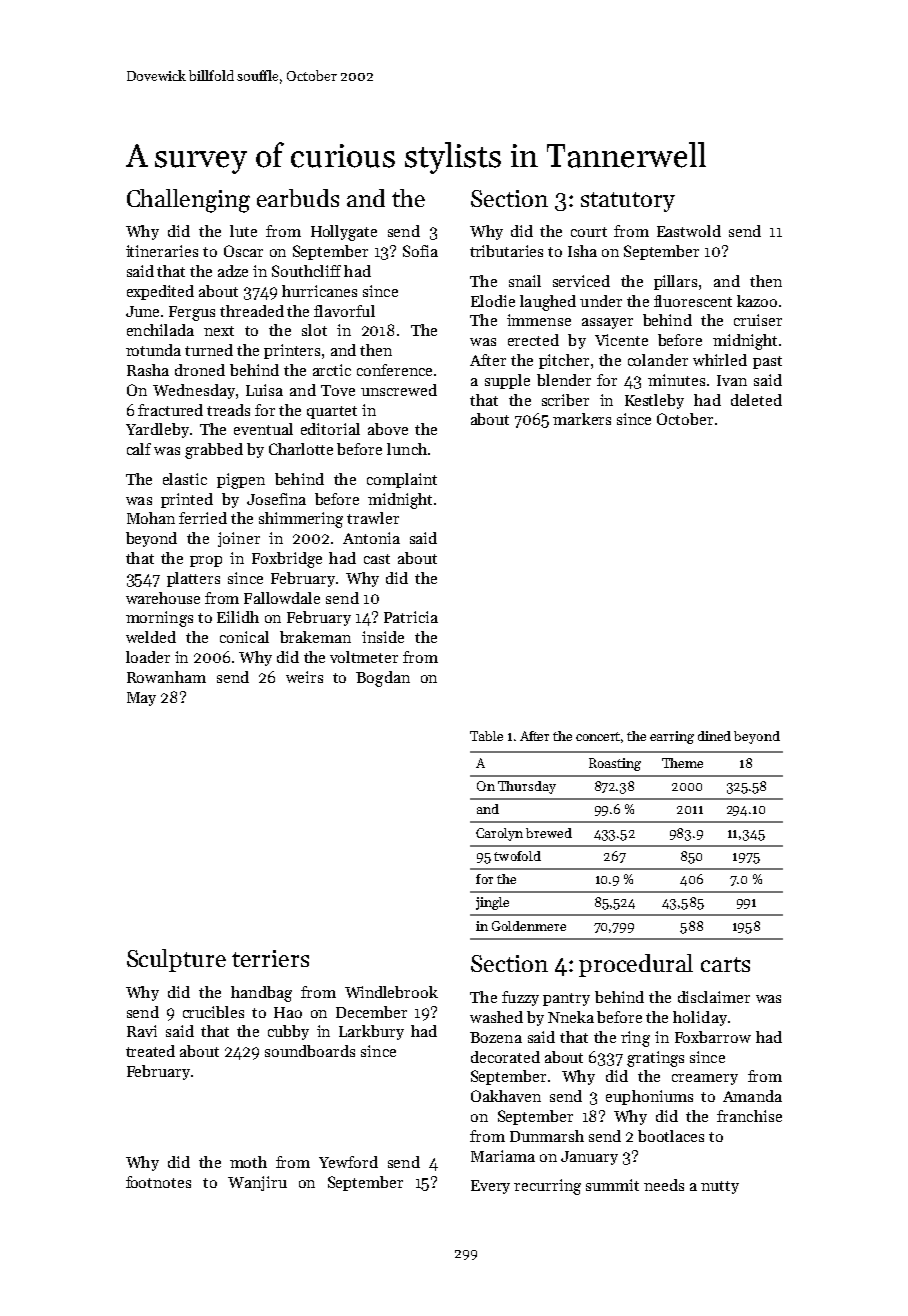 This screenshot has height=1316, width=908. I want to click on Sculpture, so click(176, 960).
